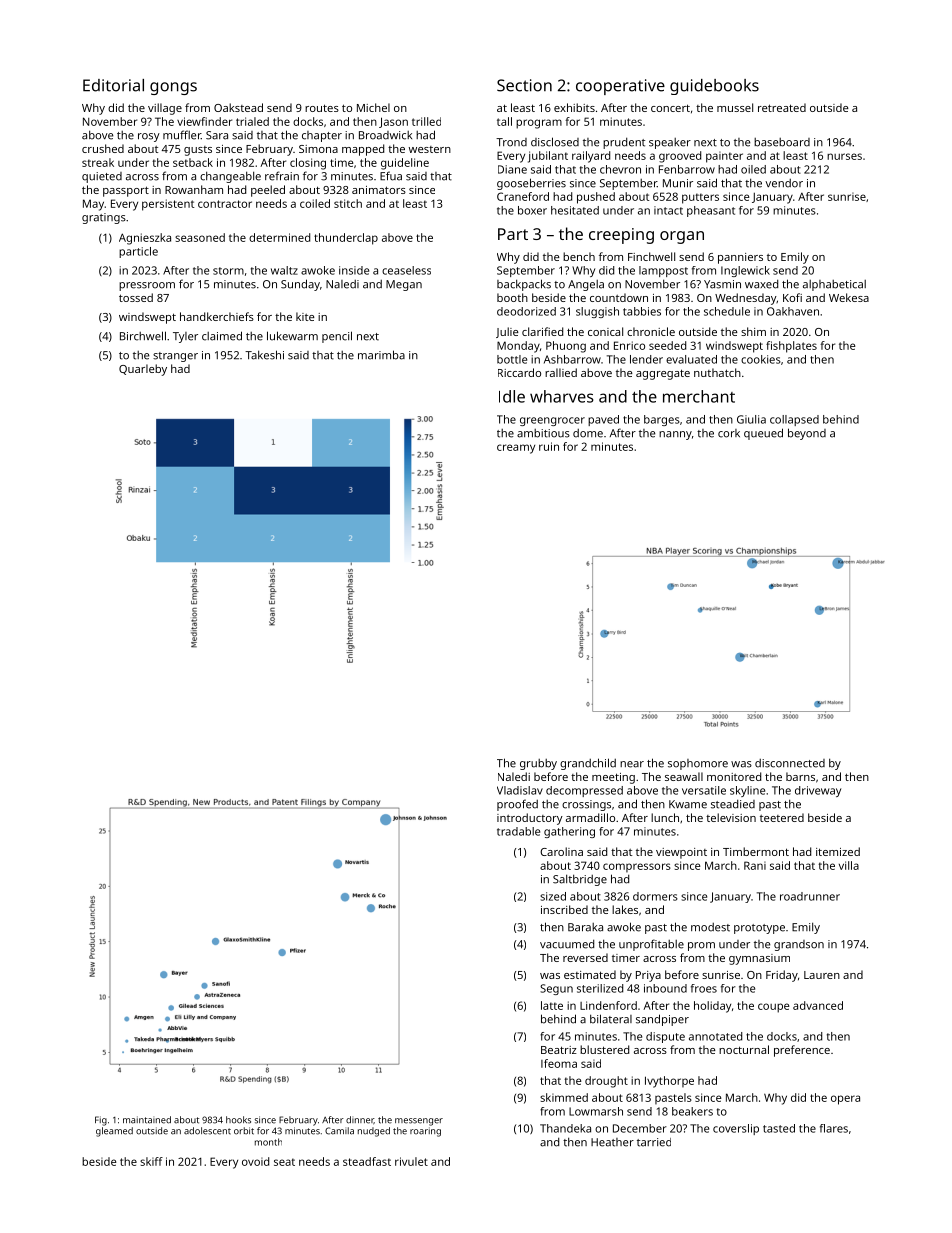 This page has width=952, height=1233. What do you see at coordinates (838, 851) in the page?
I see `itemized` at bounding box center [838, 851].
